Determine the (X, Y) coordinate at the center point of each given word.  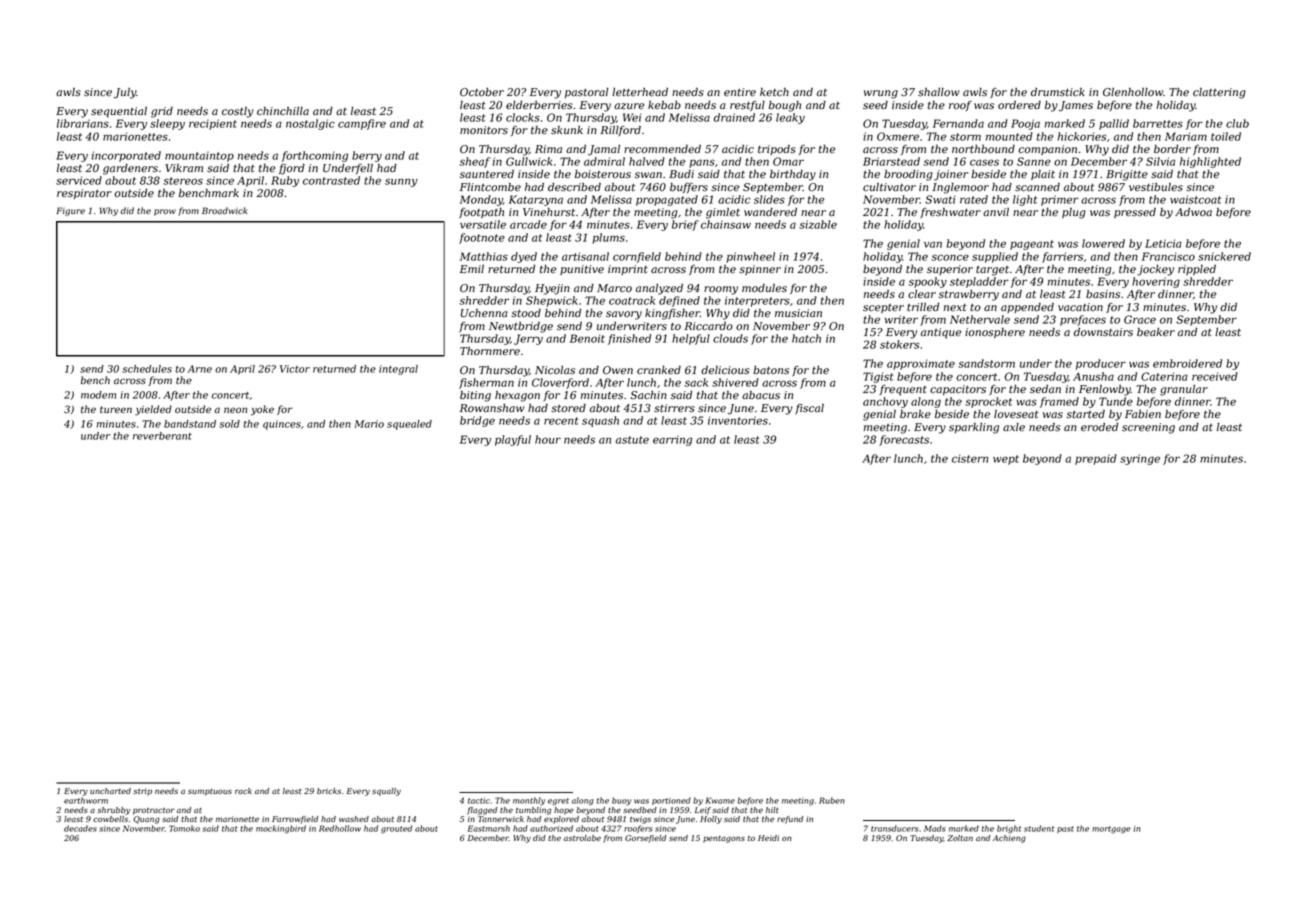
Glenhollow (1133, 92)
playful (513, 440)
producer (1101, 364)
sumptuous (210, 792)
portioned (671, 801)
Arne (200, 369)
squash (600, 421)
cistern (970, 458)
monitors (484, 130)
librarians (83, 123)
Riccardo (708, 326)
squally (386, 792)
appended (1027, 308)
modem (98, 395)
